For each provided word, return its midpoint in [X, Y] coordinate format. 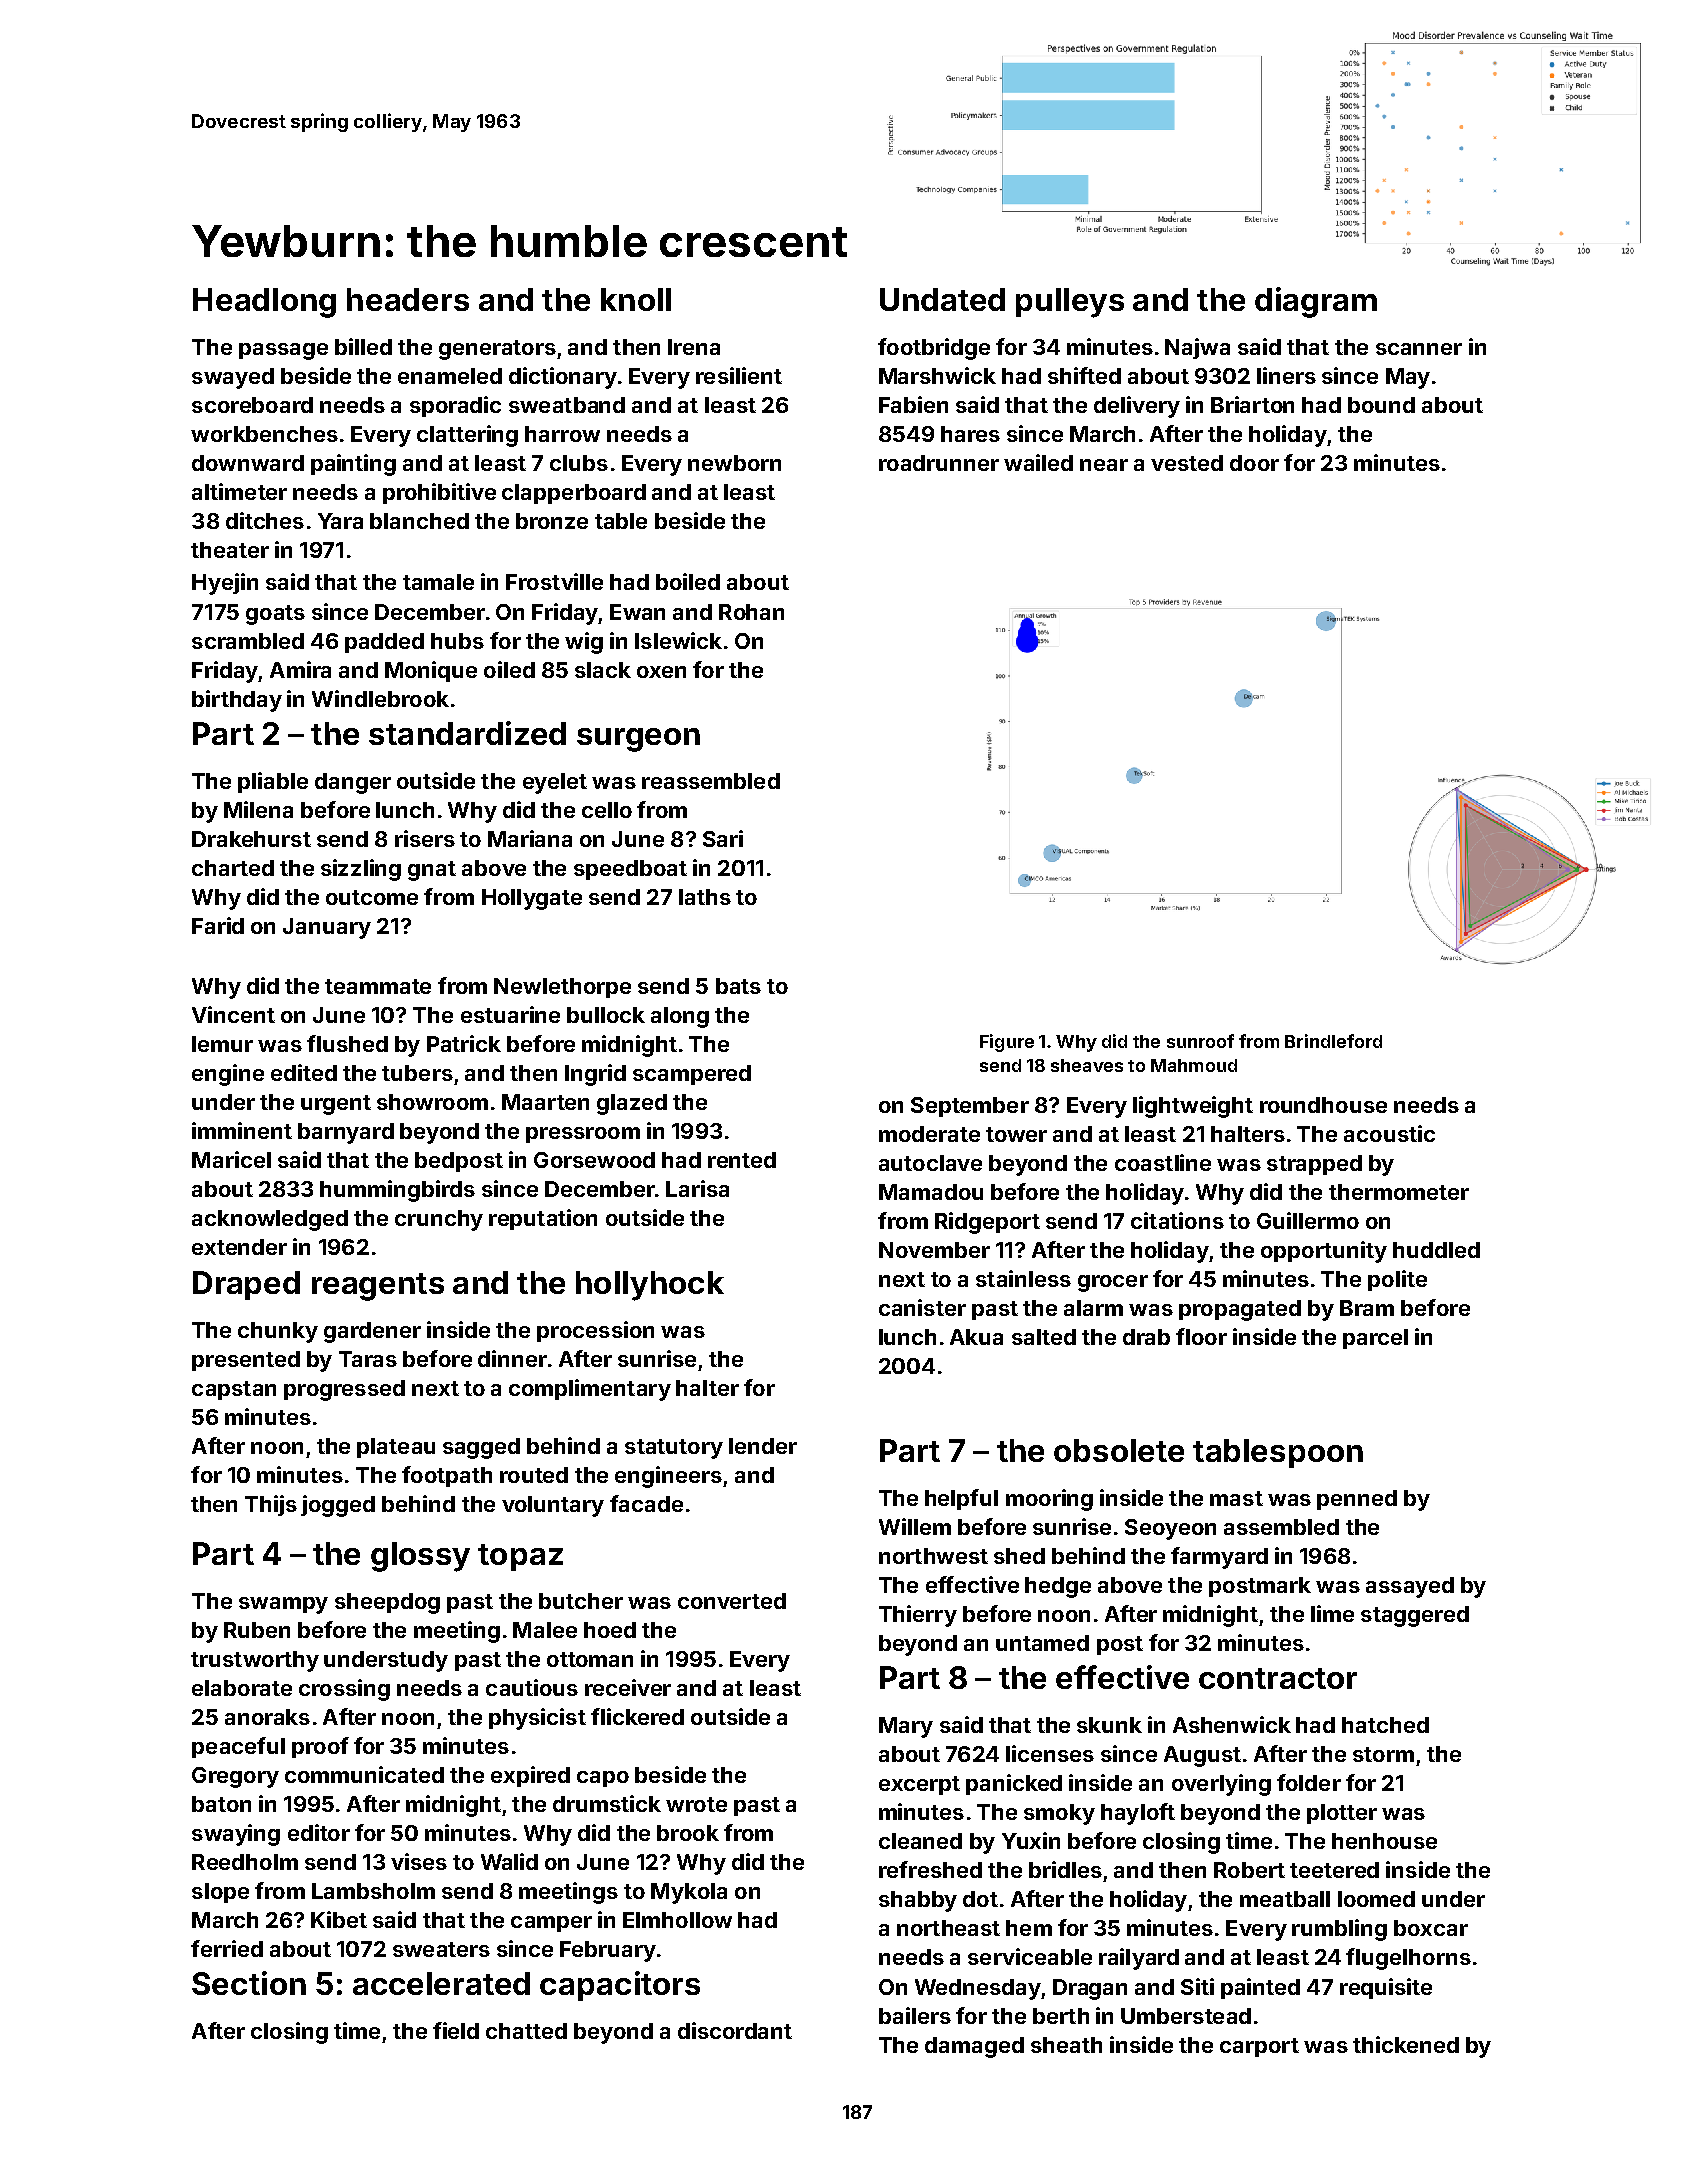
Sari [723, 838]
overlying [1221, 1785]
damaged [974, 2047]
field [456, 2030]
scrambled [248, 641]
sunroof [1200, 1041]
